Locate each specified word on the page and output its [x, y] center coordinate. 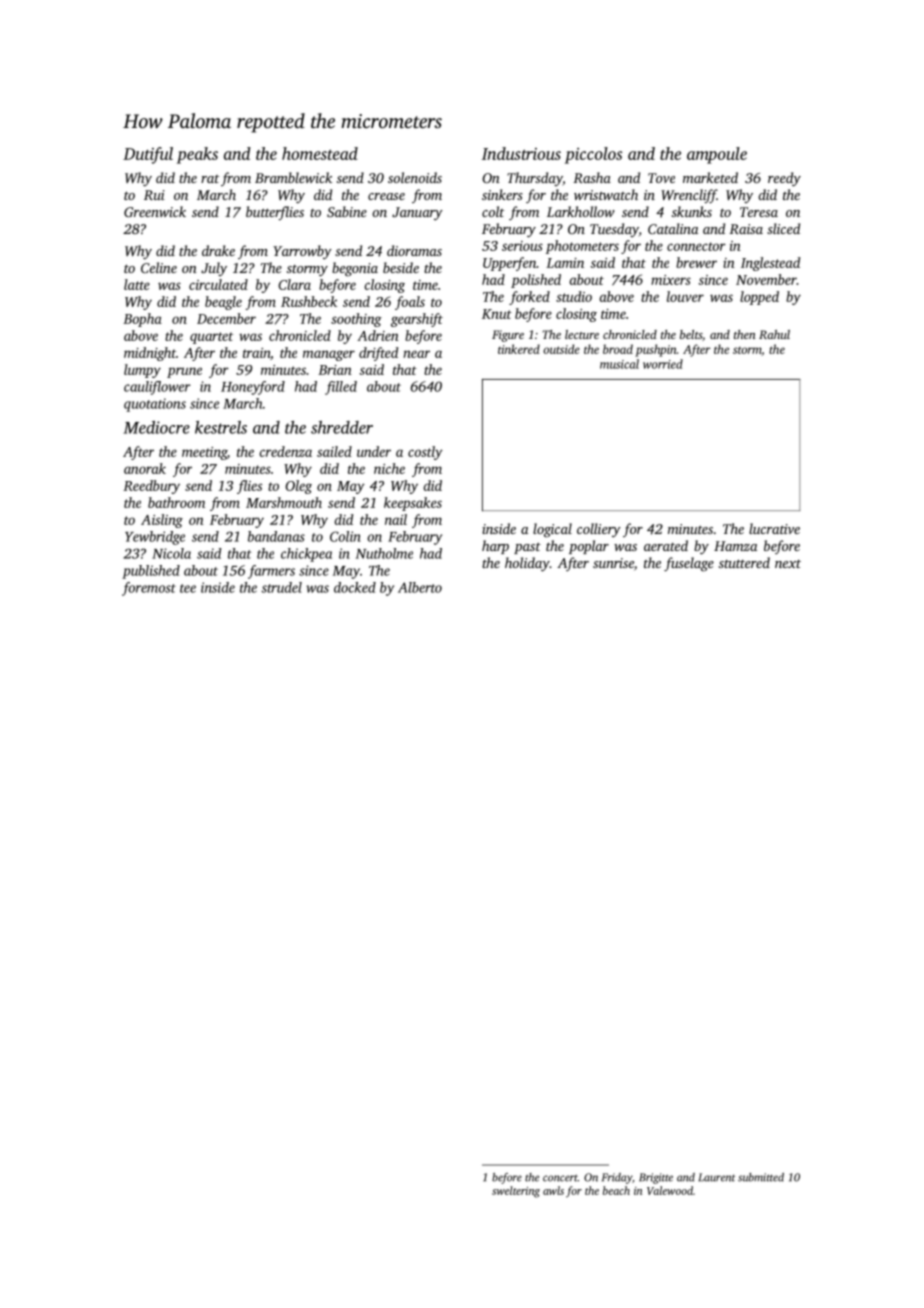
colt [493, 211]
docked [355, 587]
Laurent [716, 1177]
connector [696, 246]
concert [560, 1178]
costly [425, 453]
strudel [281, 587]
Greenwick [155, 211]
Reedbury [151, 487]
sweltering [516, 1192]
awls [553, 1190]
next [788, 564]
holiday [527, 564]
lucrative [774, 528]
